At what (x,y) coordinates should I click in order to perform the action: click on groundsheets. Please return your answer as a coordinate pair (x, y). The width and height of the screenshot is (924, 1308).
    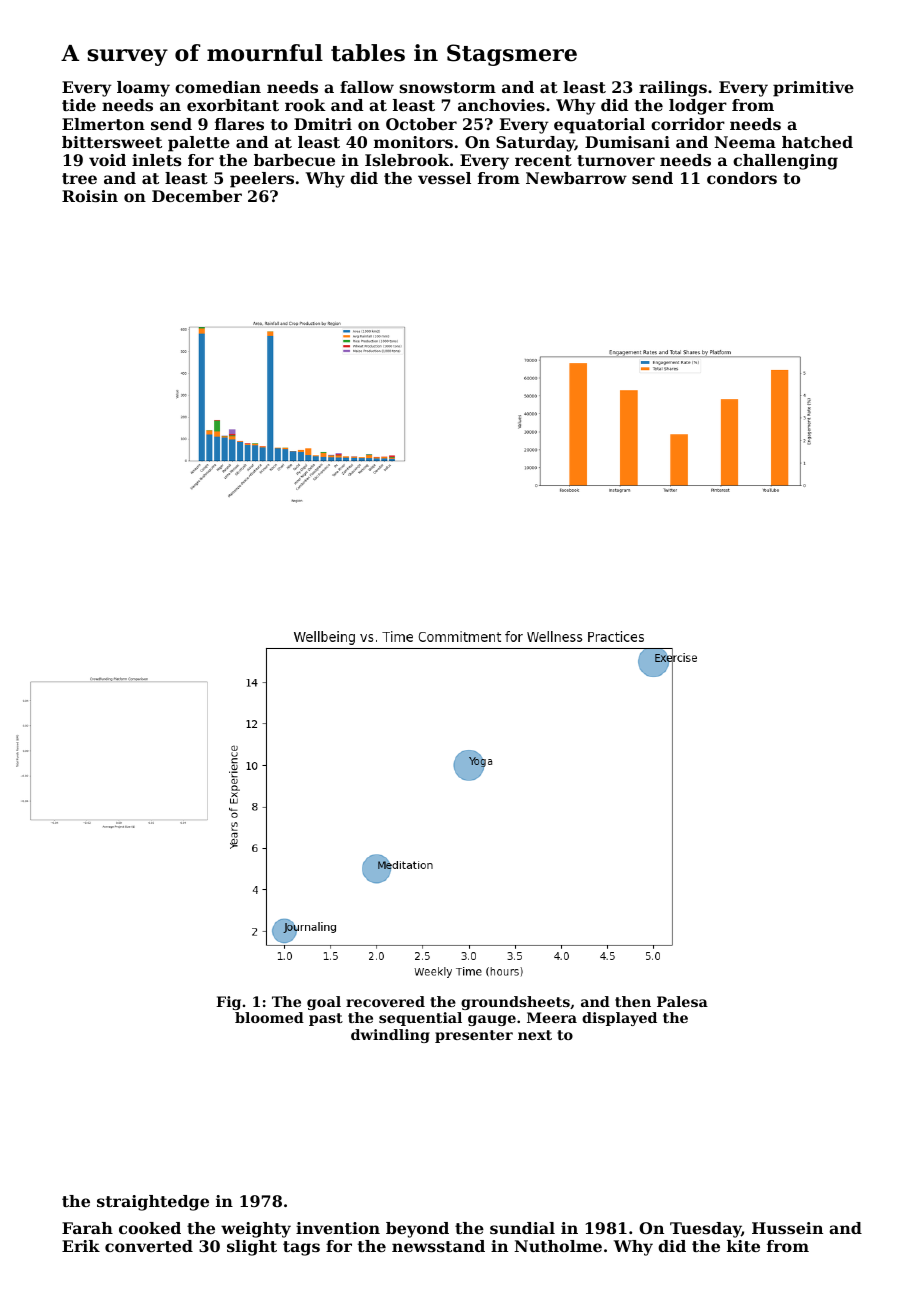
    Looking at the image, I should click on (515, 1003).
